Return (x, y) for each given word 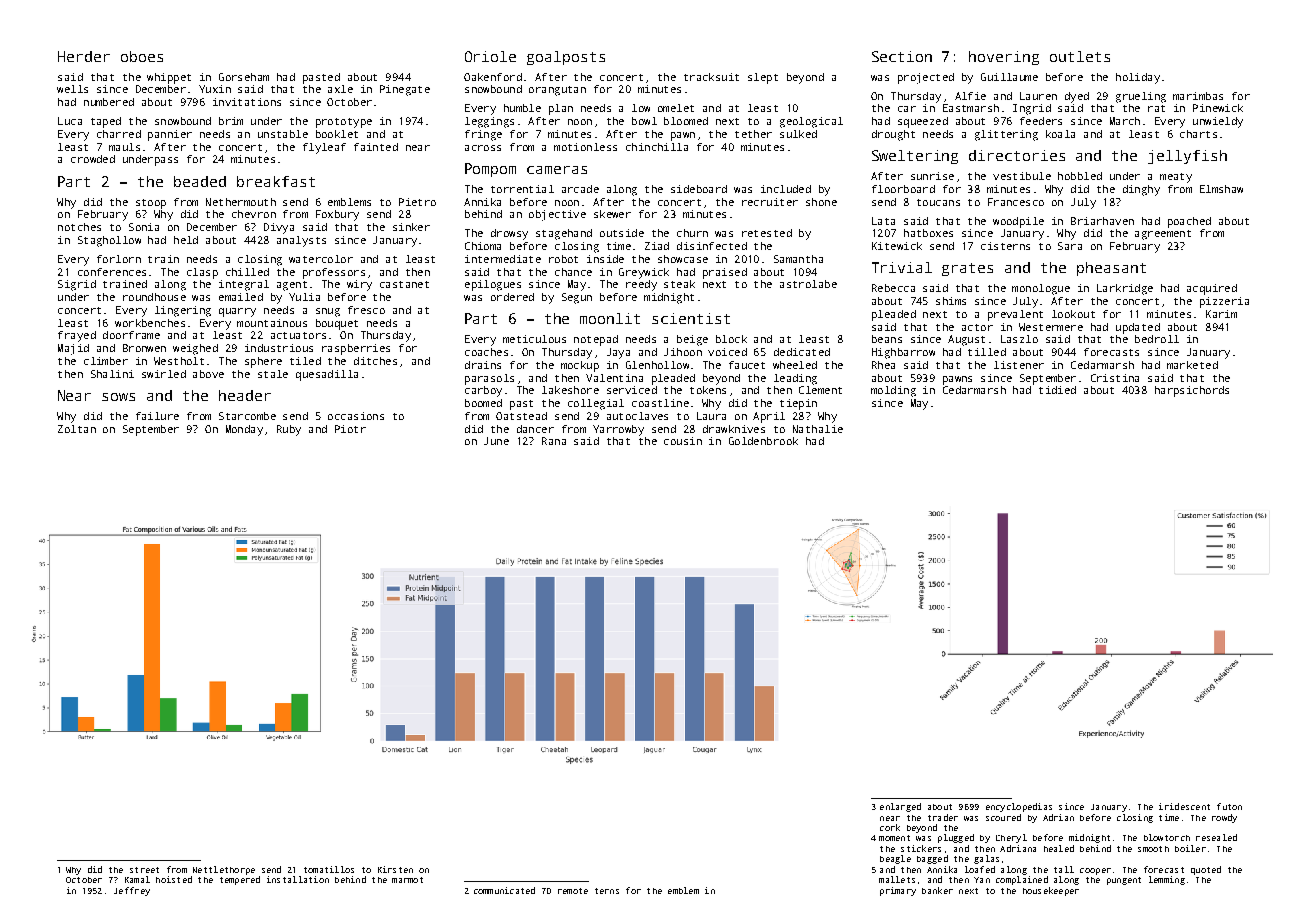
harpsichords (1192, 391)
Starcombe (247, 416)
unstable (283, 134)
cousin (683, 441)
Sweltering (915, 157)
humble (522, 108)
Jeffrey (132, 891)
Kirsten (395, 869)
